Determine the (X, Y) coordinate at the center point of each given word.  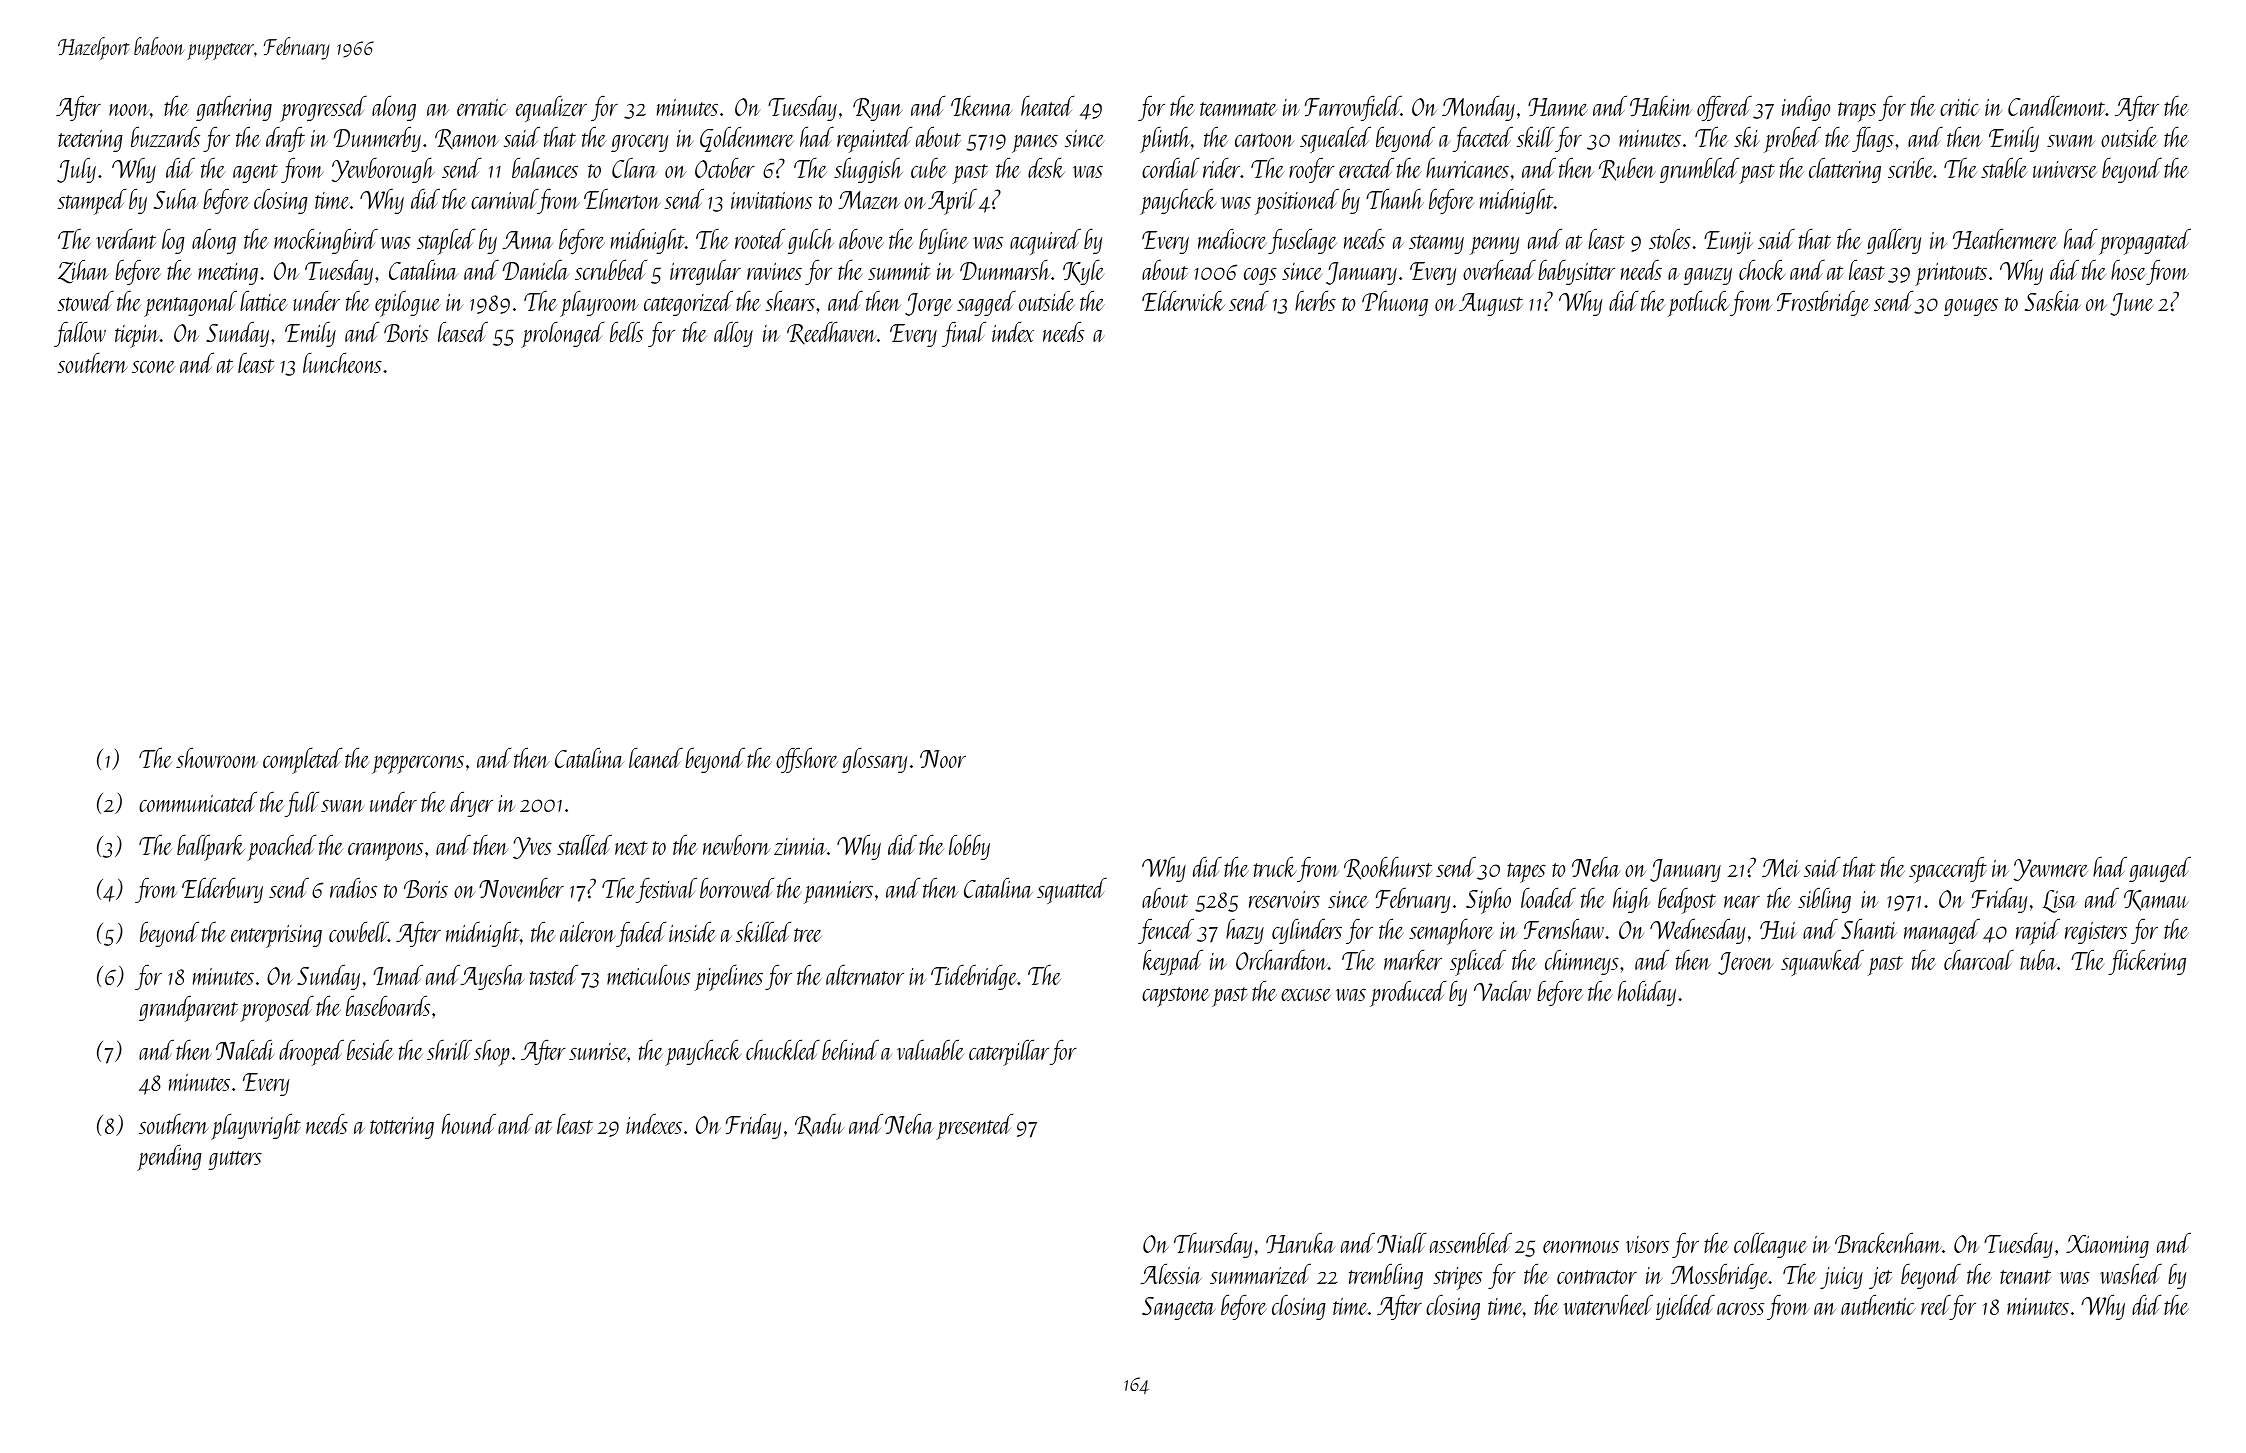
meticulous (648, 974)
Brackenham (1888, 1242)
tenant (2025, 1277)
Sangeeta (1179, 1308)
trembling (1386, 1276)
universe (2065, 169)
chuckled (783, 1049)
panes (1035, 144)
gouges (1971, 307)
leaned (656, 757)
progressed (323, 108)
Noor (943, 759)
